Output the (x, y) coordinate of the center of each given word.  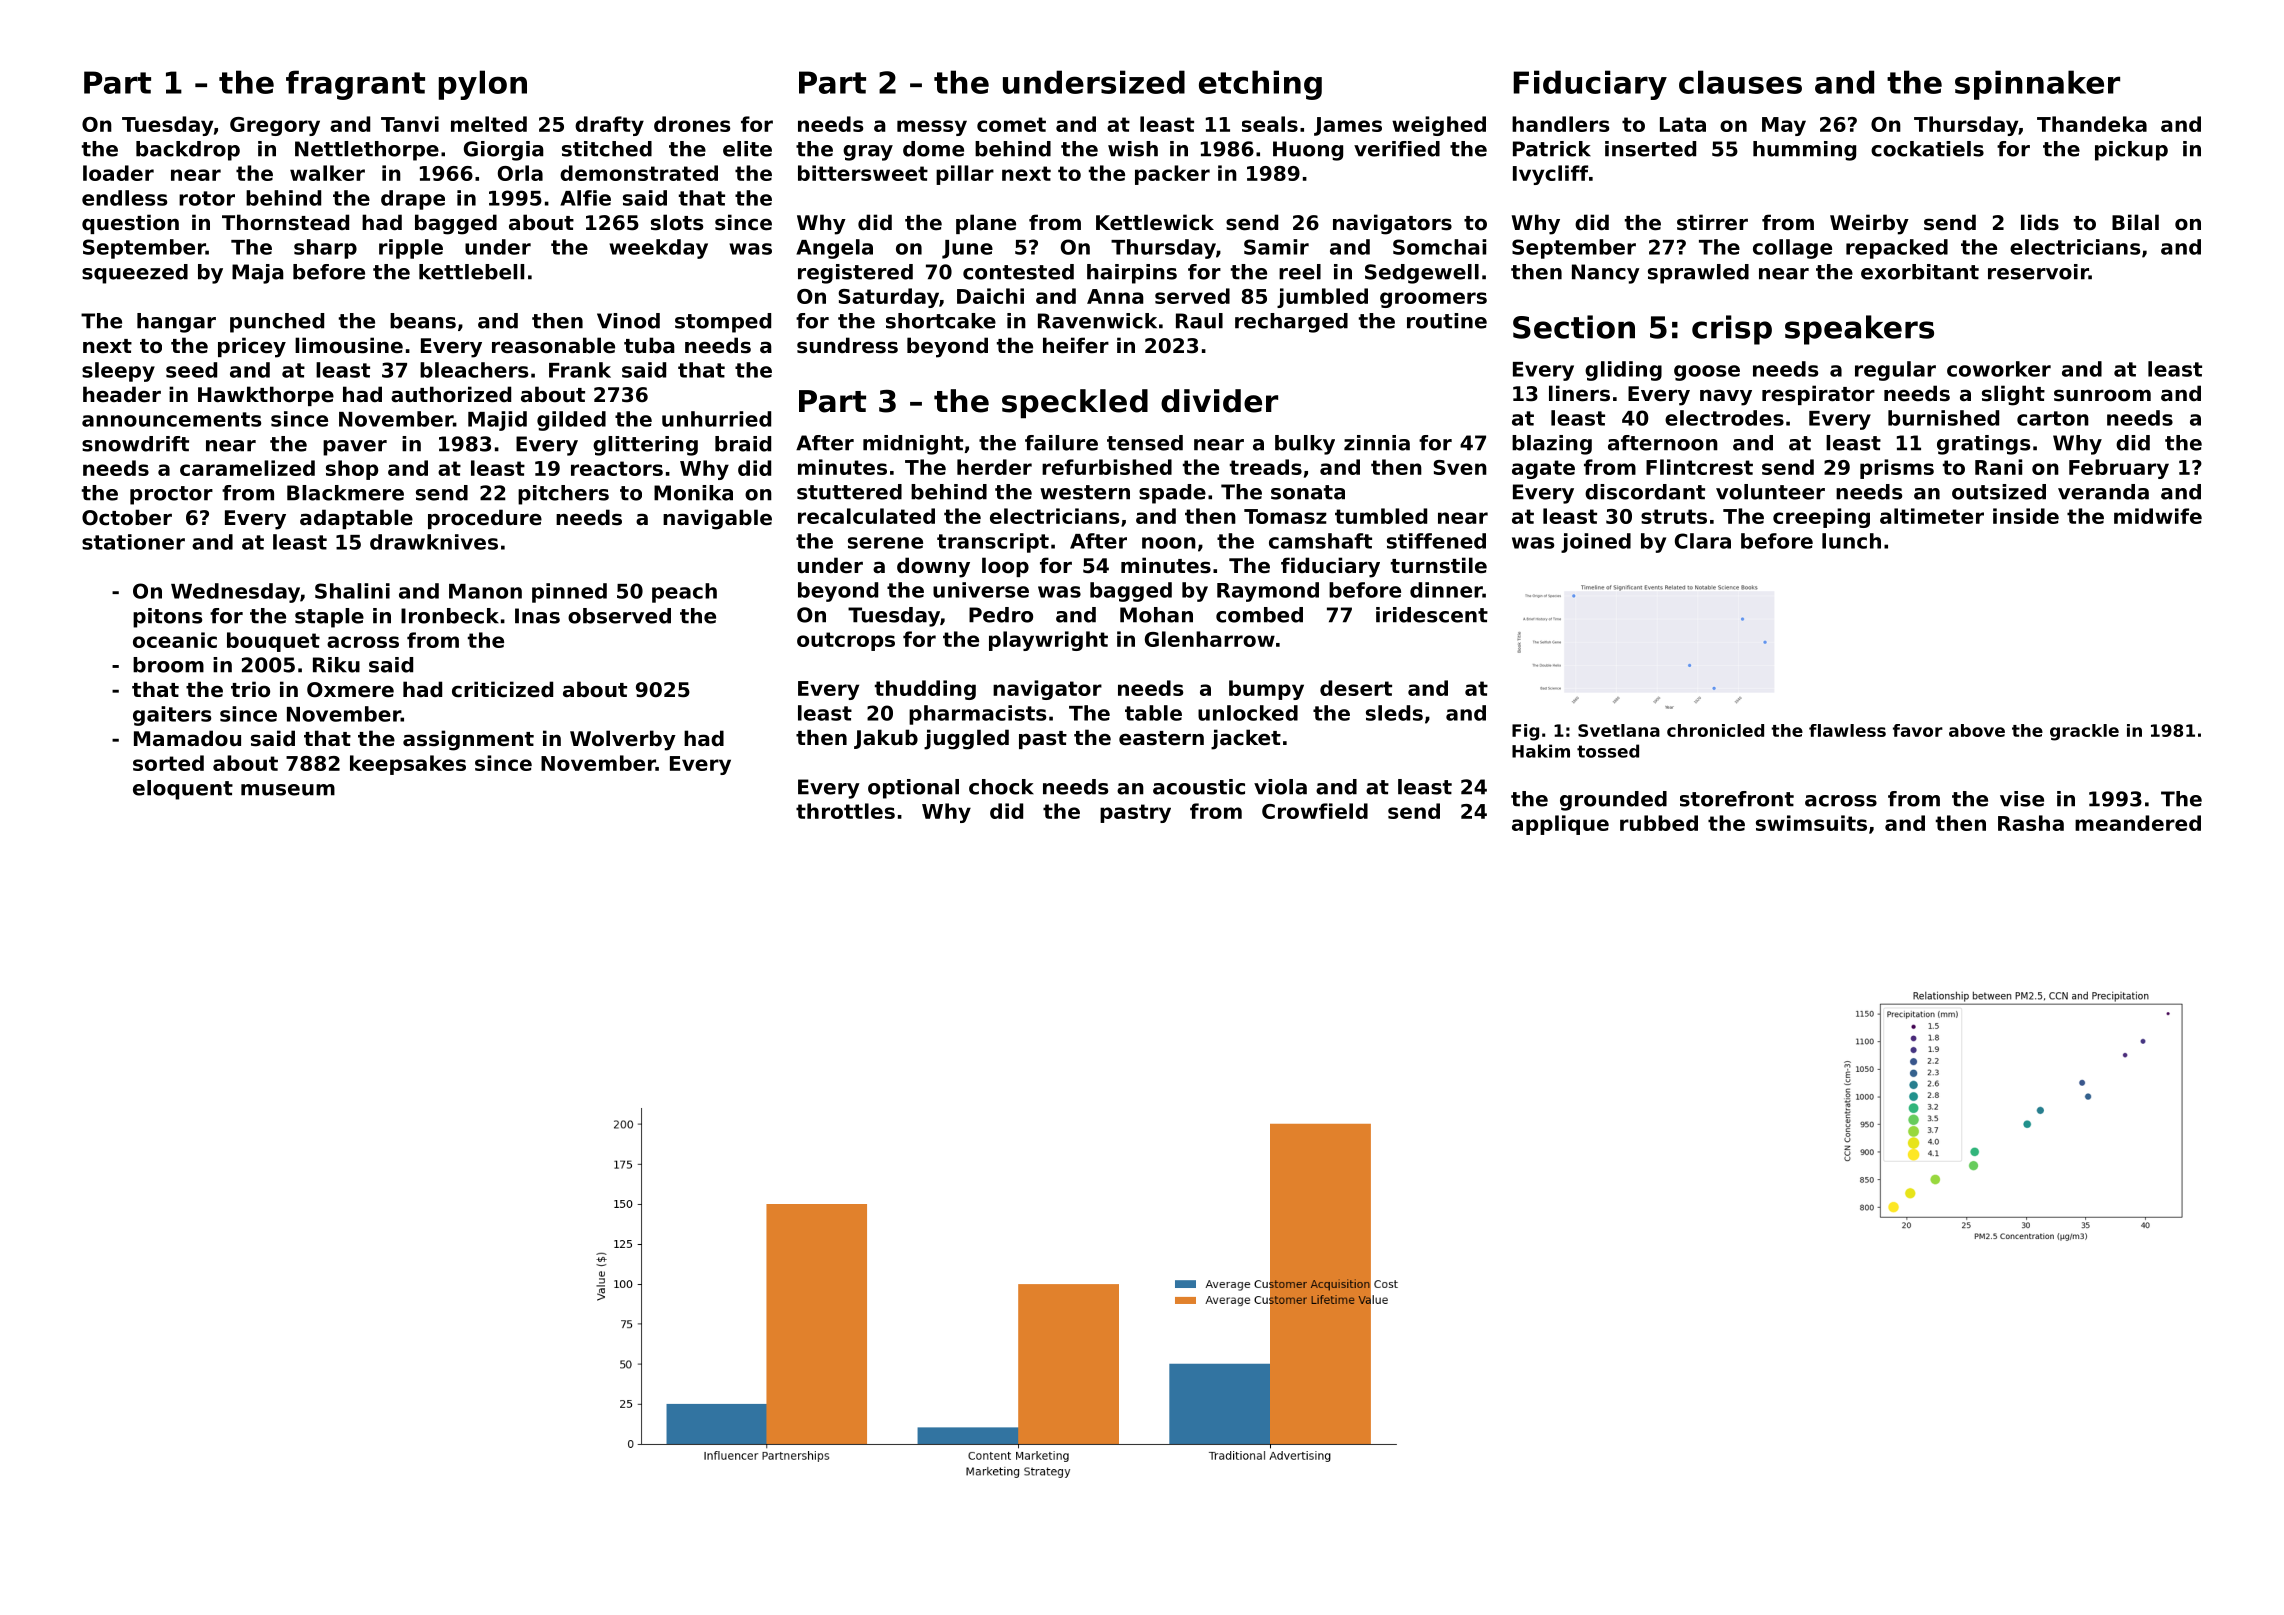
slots (677, 222)
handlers (1560, 124)
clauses (1740, 82)
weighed (1439, 126)
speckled (1075, 403)
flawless (1847, 730)
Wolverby (623, 740)
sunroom (2102, 395)
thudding (925, 690)
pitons (167, 618)
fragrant (355, 85)
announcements (171, 419)
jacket (1246, 739)
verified (1397, 149)
